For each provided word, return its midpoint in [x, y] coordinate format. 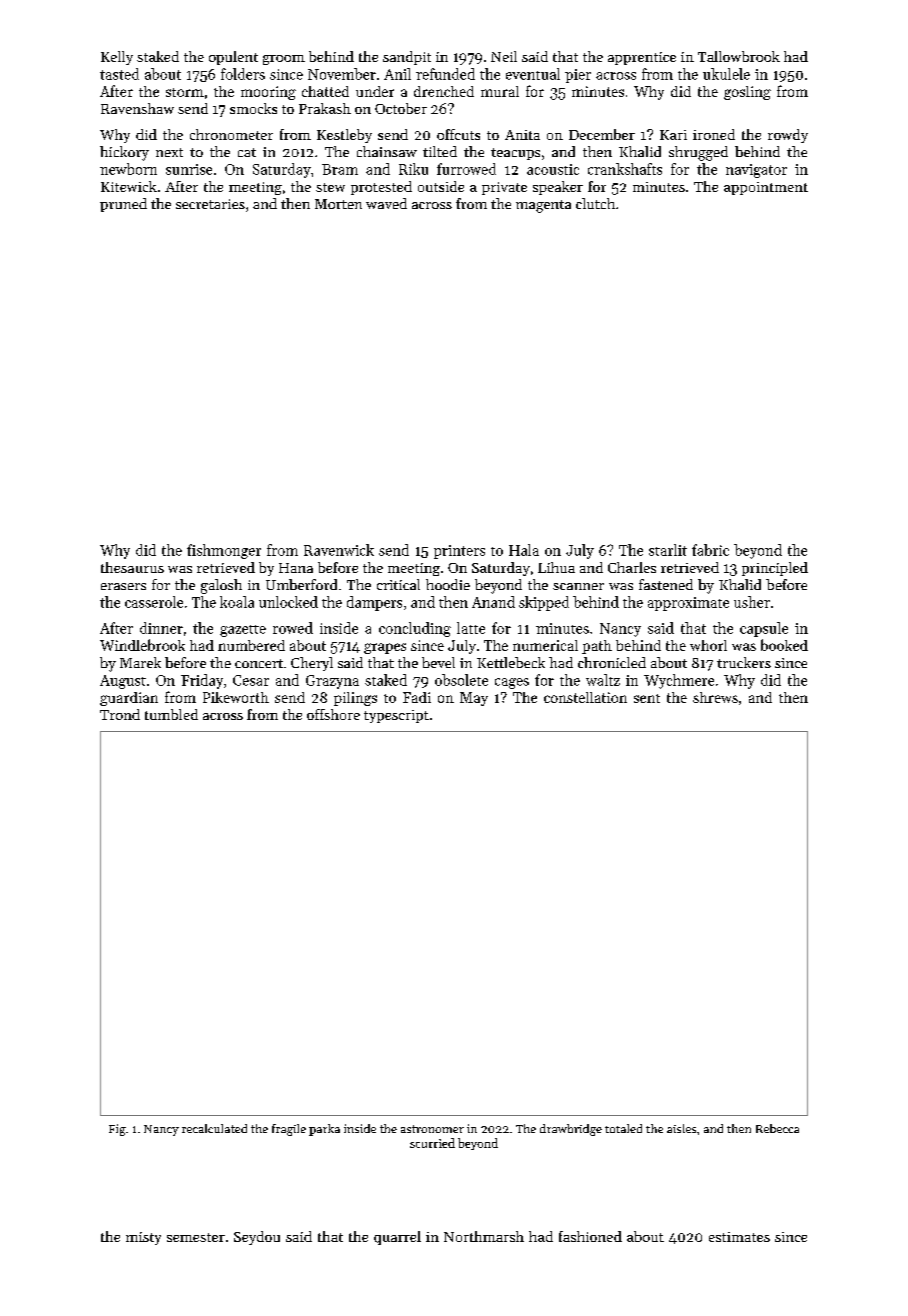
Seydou [257, 1238]
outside [441, 186]
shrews [715, 697]
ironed [714, 134]
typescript [396, 716]
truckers [744, 662]
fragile [289, 1130]
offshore [333, 714]
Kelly [117, 58]
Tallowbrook [739, 56]
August [123, 682]
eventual [533, 74]
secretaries [210, 204]
